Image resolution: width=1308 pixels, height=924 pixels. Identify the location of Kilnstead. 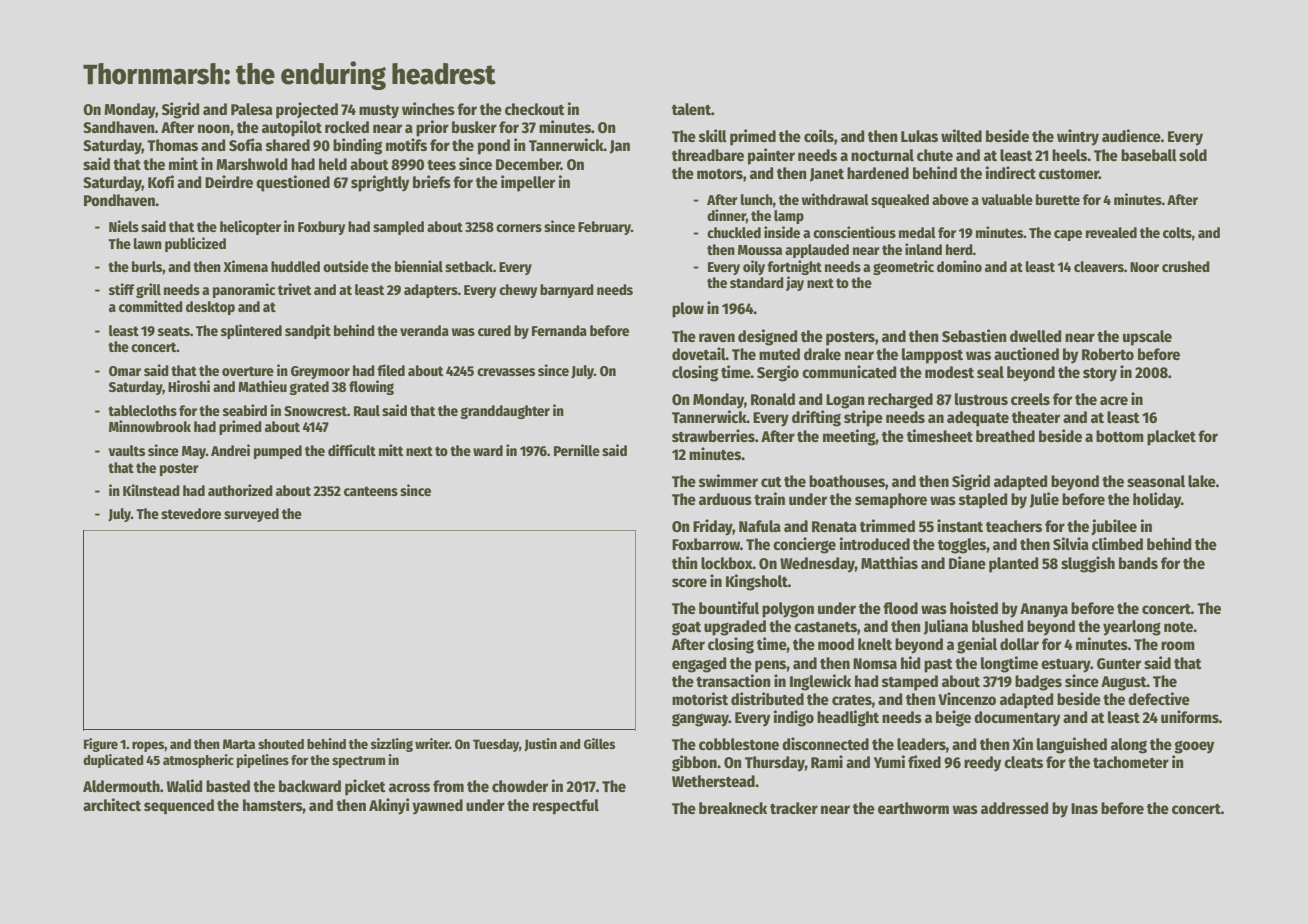
(151, 490).
